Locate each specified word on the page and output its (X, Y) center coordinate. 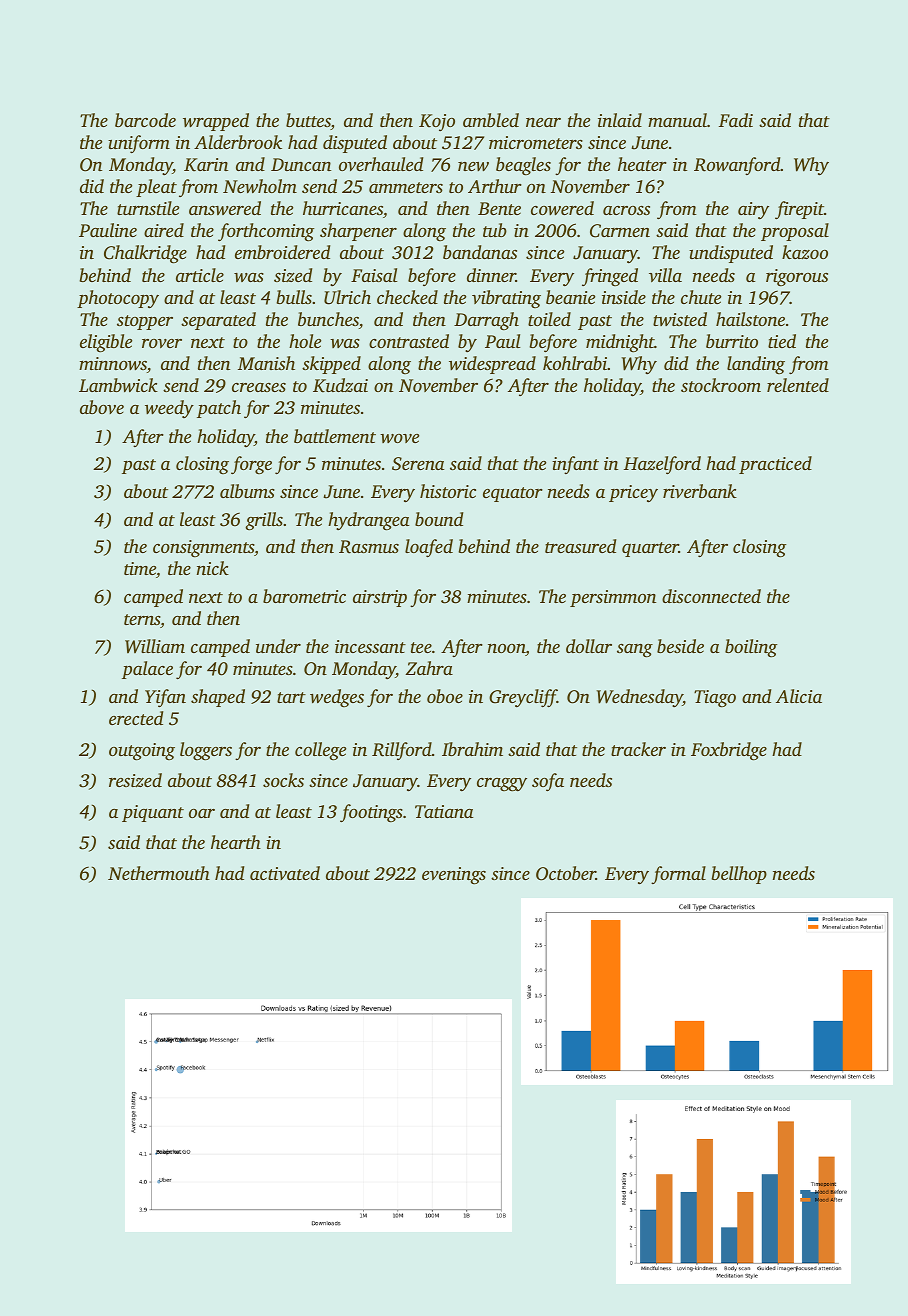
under (278, 646)
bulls (294, 297)
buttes (308, 121)
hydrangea (369, 521)
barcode (145, 120)
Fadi (736, 120)
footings (371, 813)
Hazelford (662, 465)
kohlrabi (575, 363)
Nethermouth (159, 873)
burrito (732, 341)
